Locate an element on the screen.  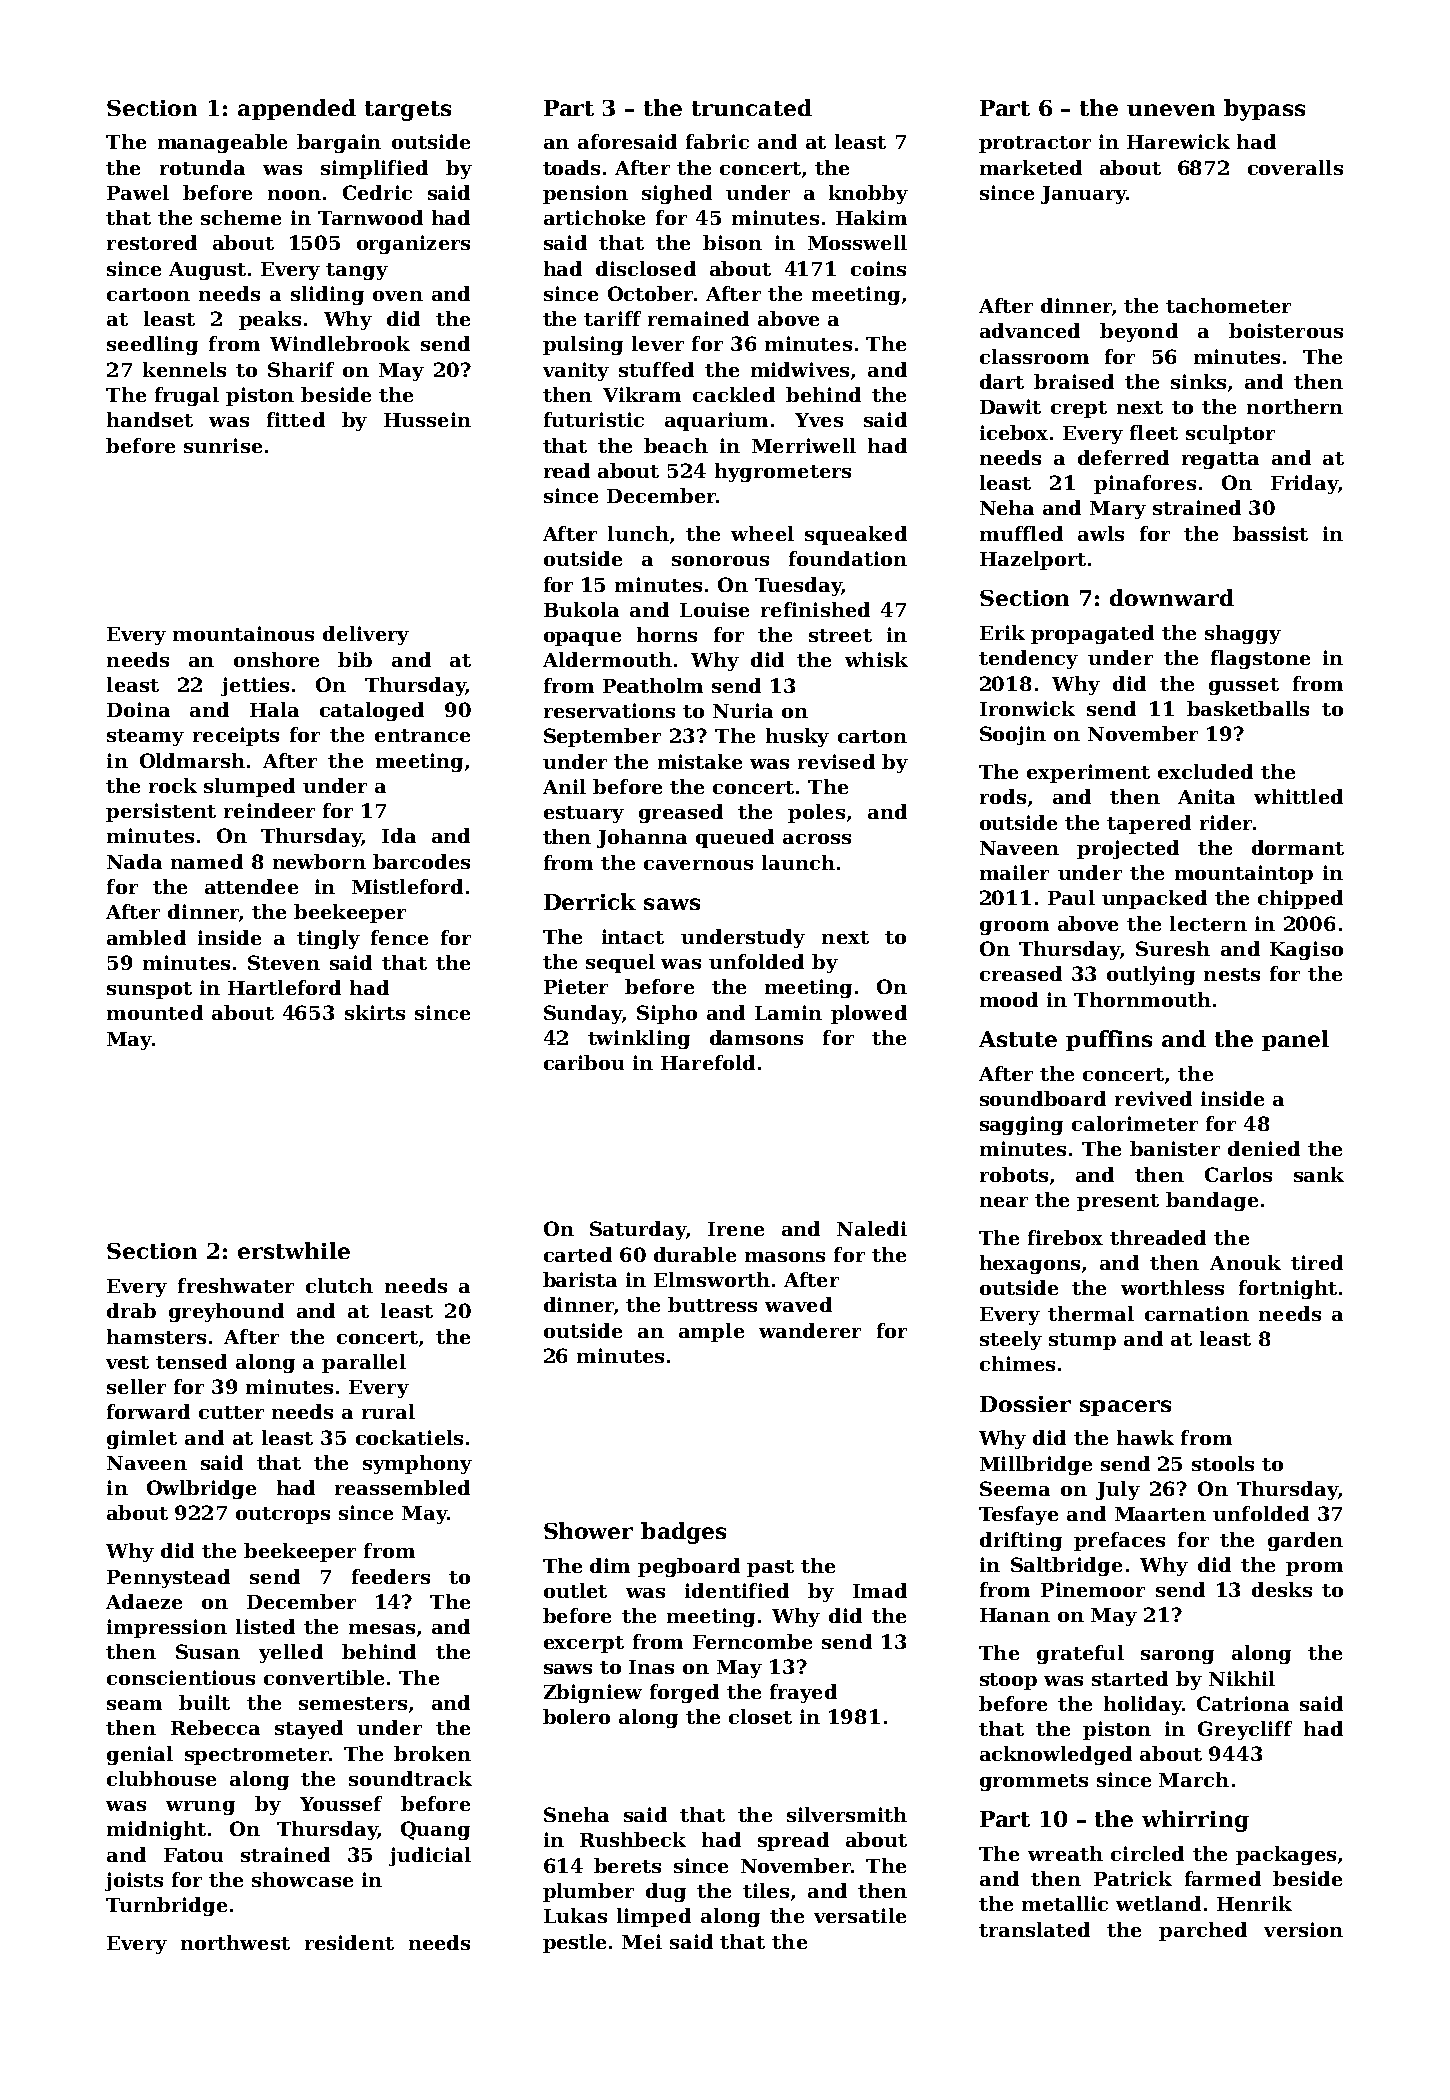
resident is located at coordinates (349, 1942).
